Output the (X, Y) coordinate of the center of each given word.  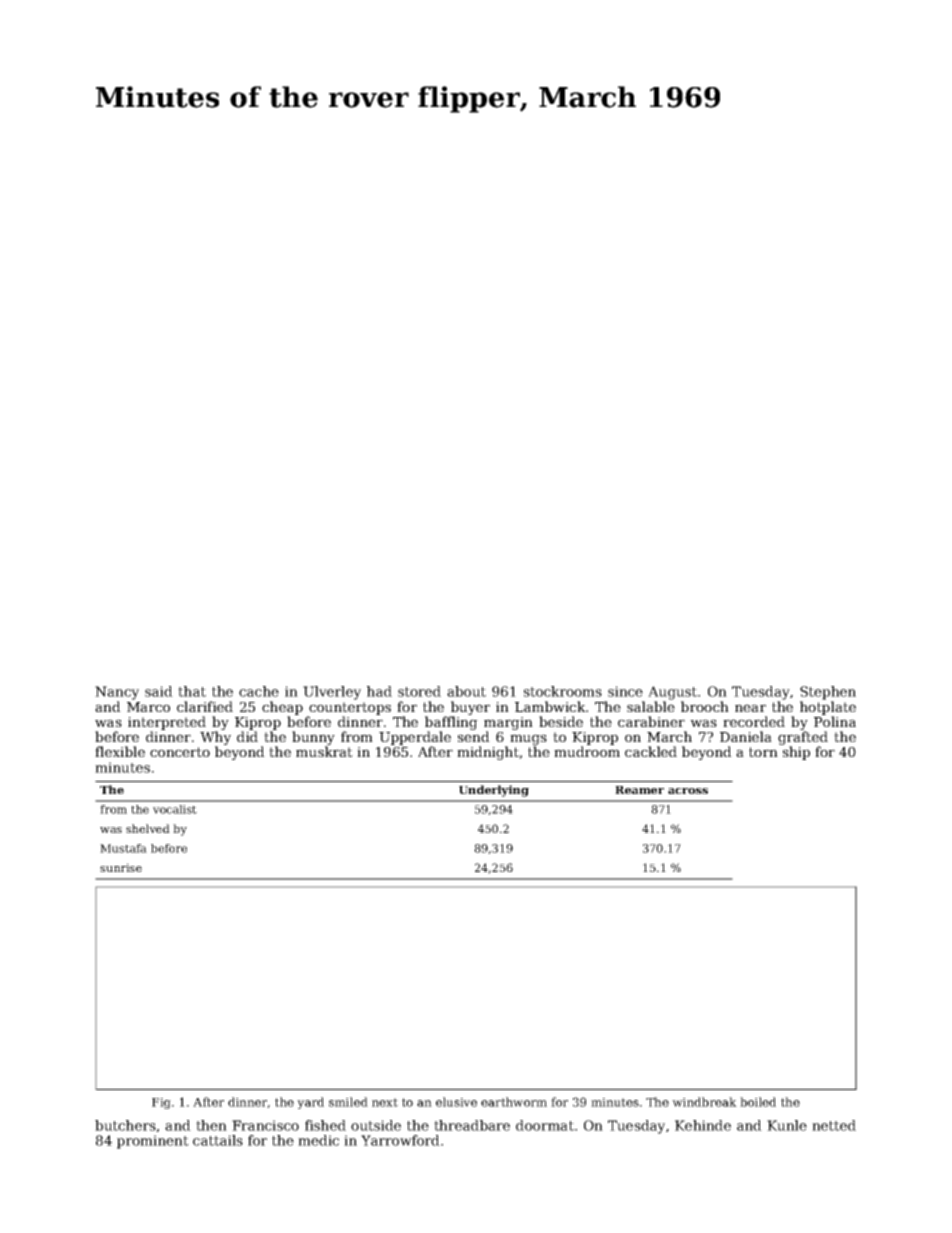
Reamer (639, 790)
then (211, 1125)
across (688, 791)
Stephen (828, 693)
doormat (545, 1125)
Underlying (494, 791)
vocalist (175, 809)
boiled (758, 1102)
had (379, 691)
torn (763, 752)
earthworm (514, 1102)
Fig (161, 1103)
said (159, 691)
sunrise (121, 867)
